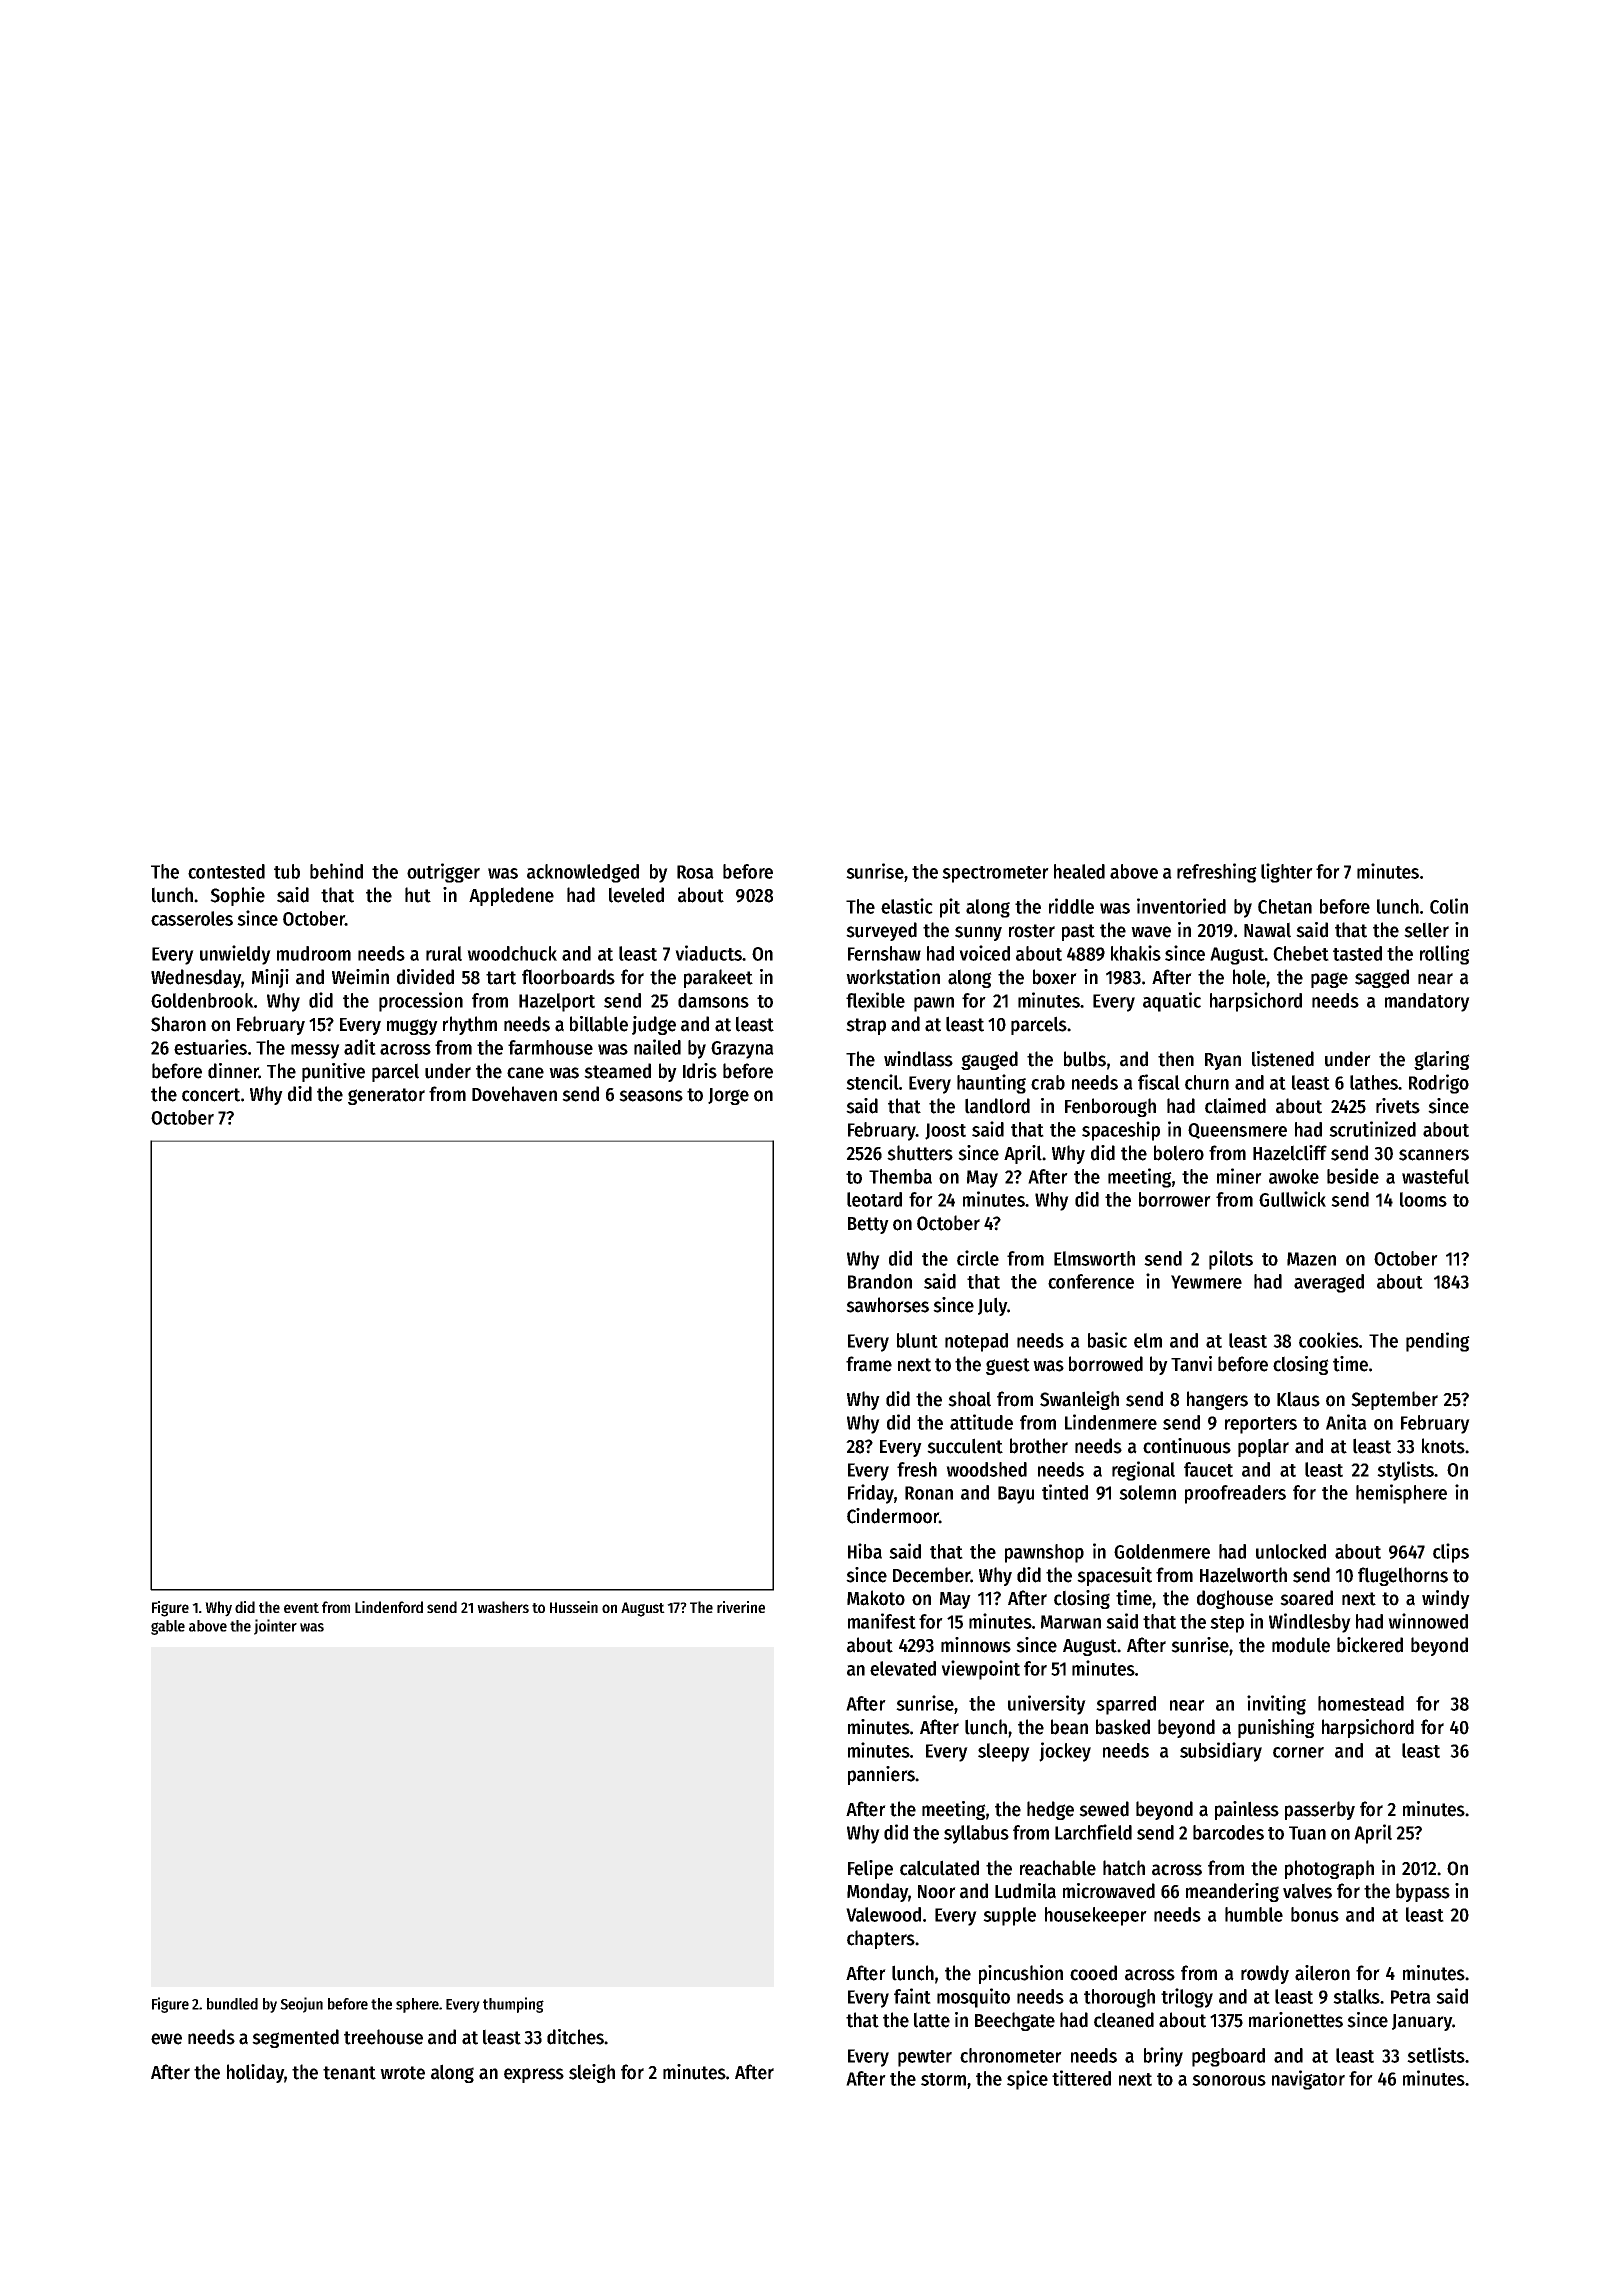 The width and height of the page is (1620, 2292). I want to click on Lindenford, so click(389, 1607).
